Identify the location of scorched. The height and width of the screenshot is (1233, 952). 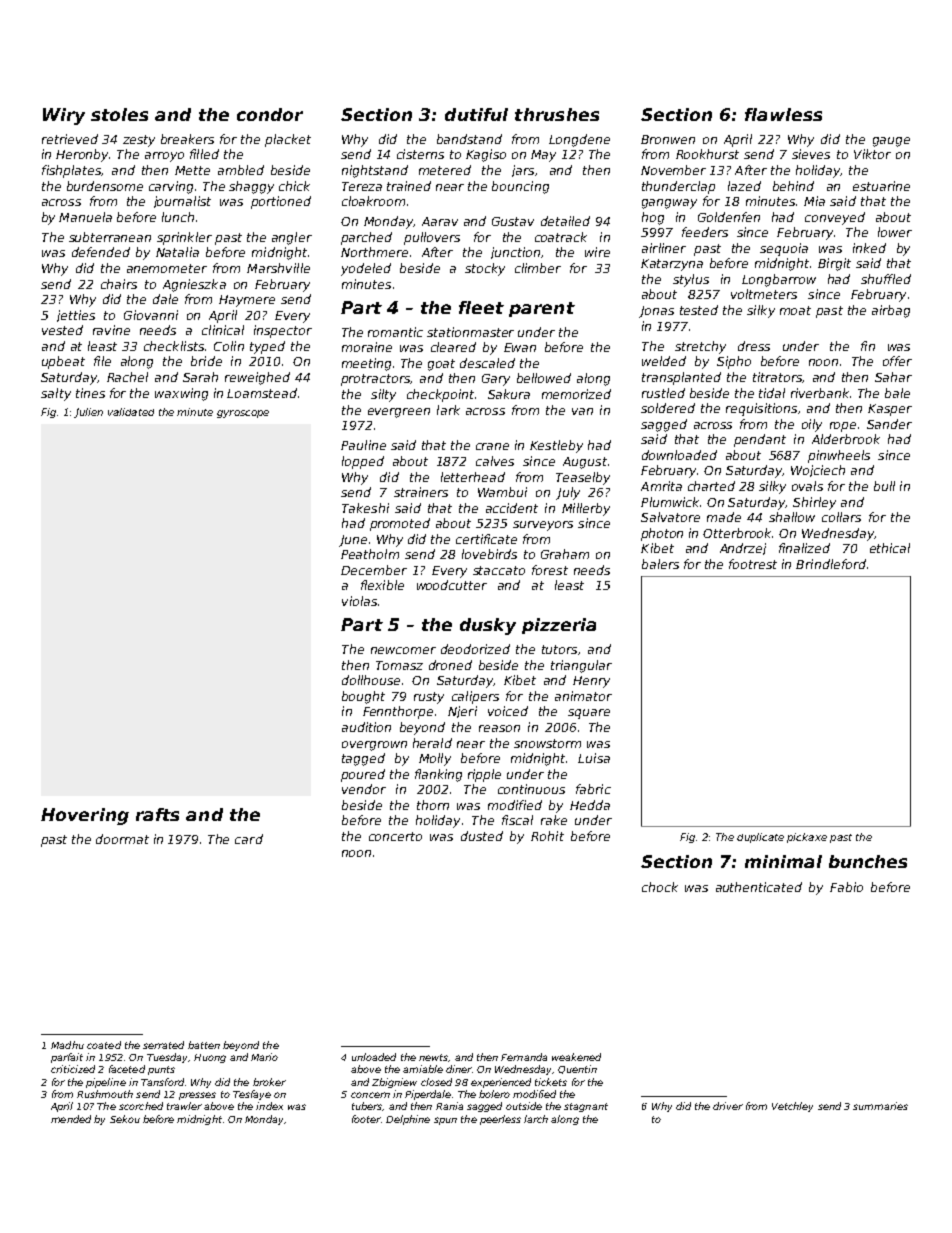
(141, 1106).
